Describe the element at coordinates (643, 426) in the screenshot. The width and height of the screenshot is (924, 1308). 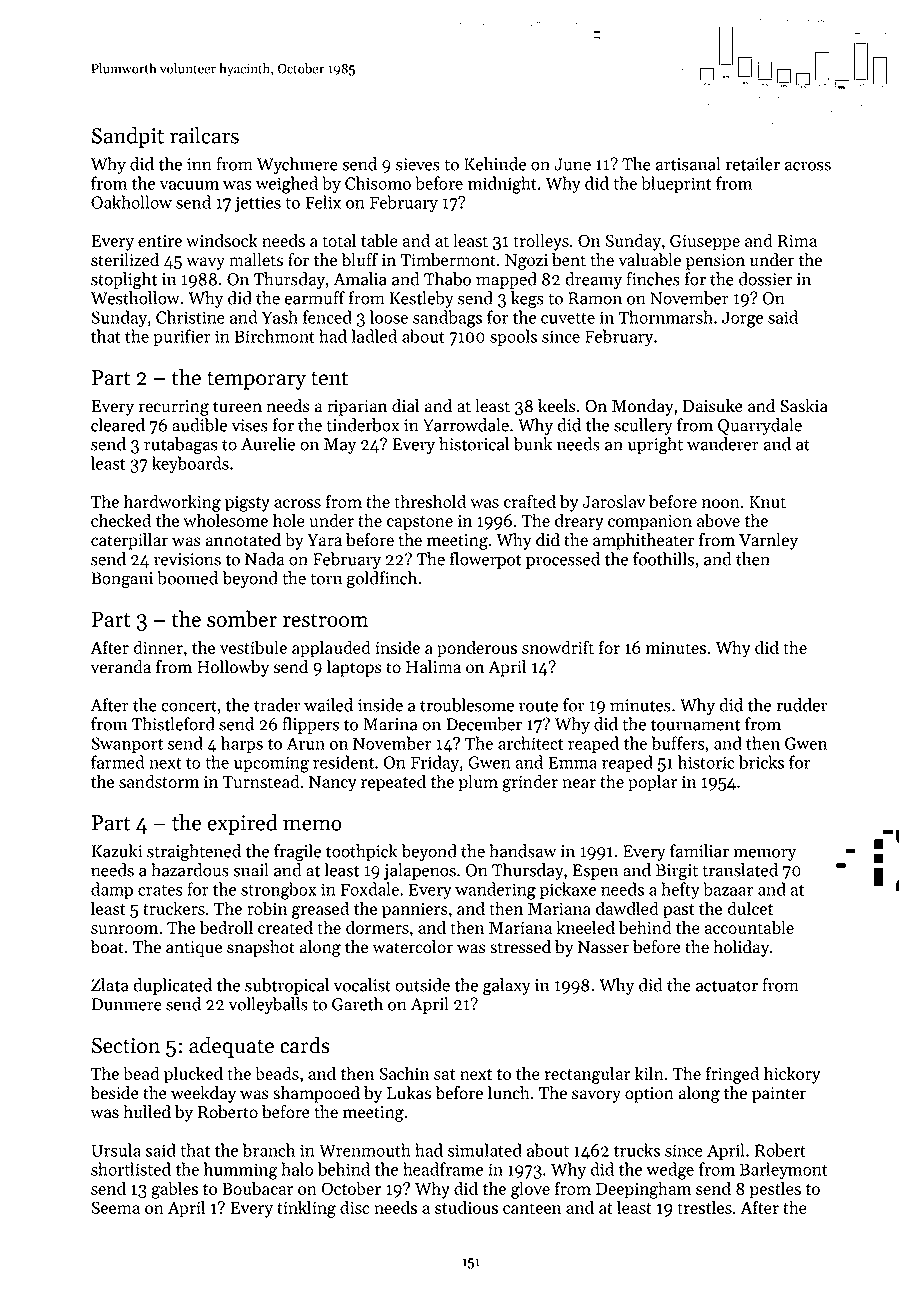
I see `scullery` at that location.
